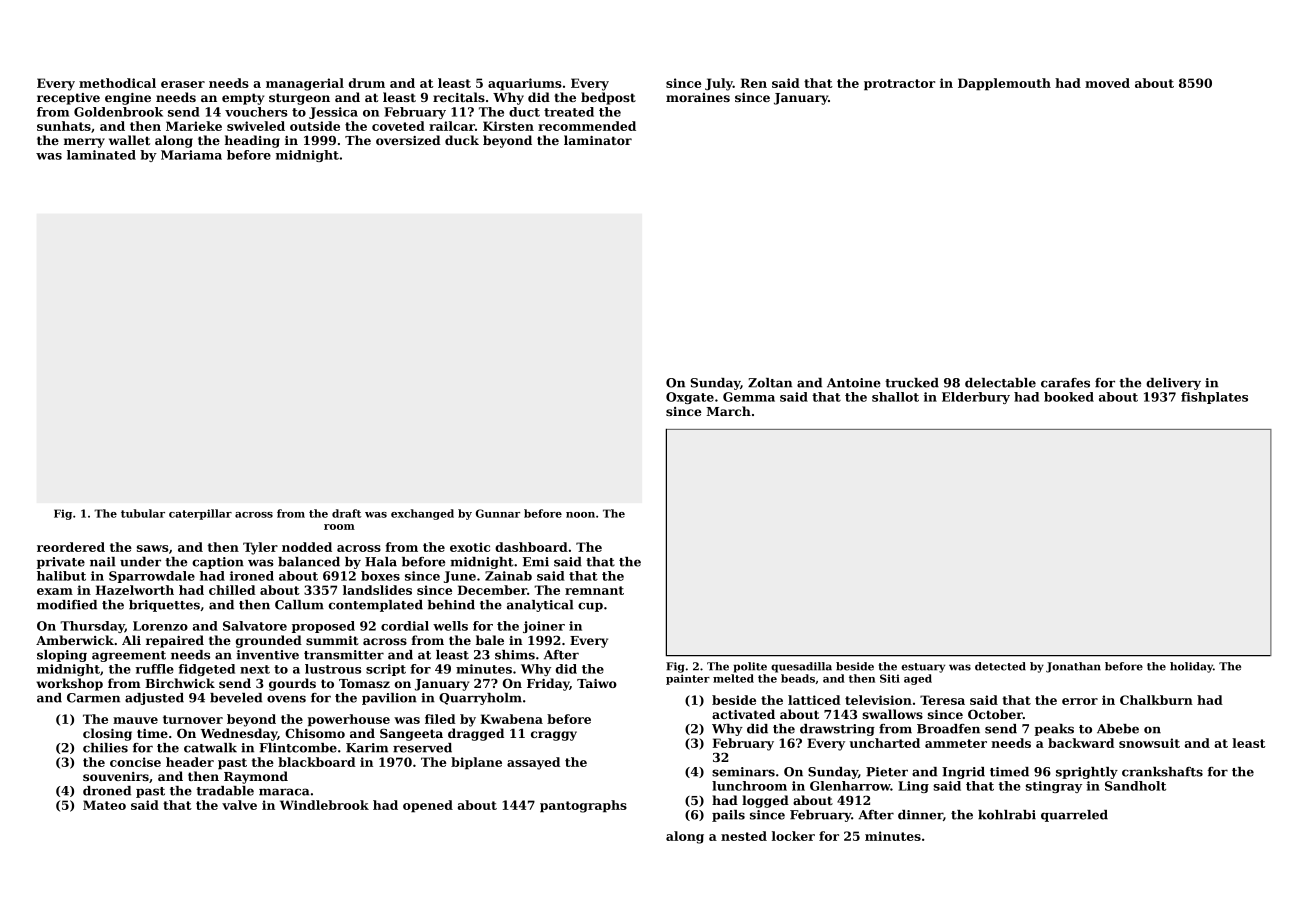  I want to click on locker, so click(793, 836).
